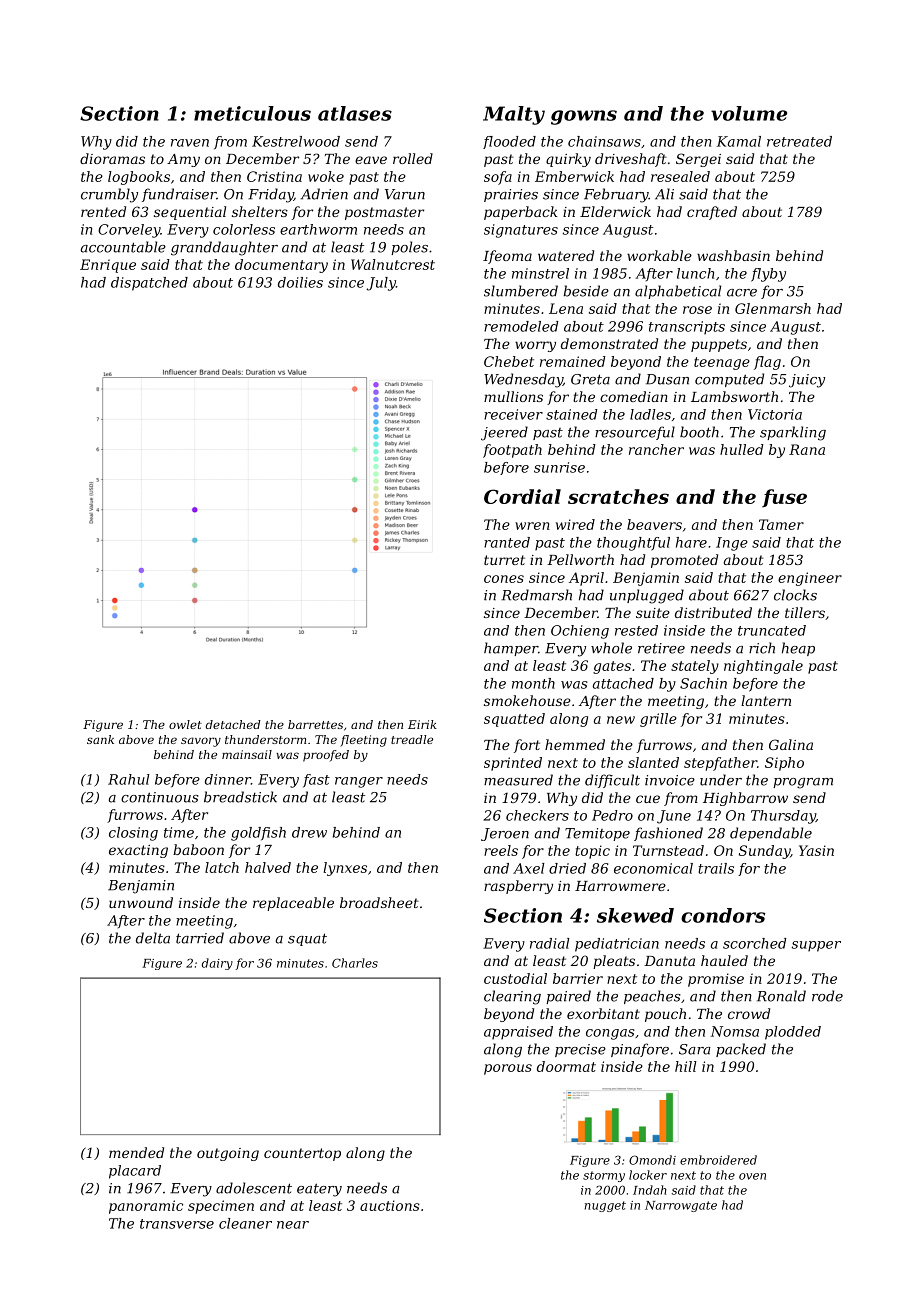  Describe the element at coordinates (302, 1154) in the page. I see `countertop` at that location.
